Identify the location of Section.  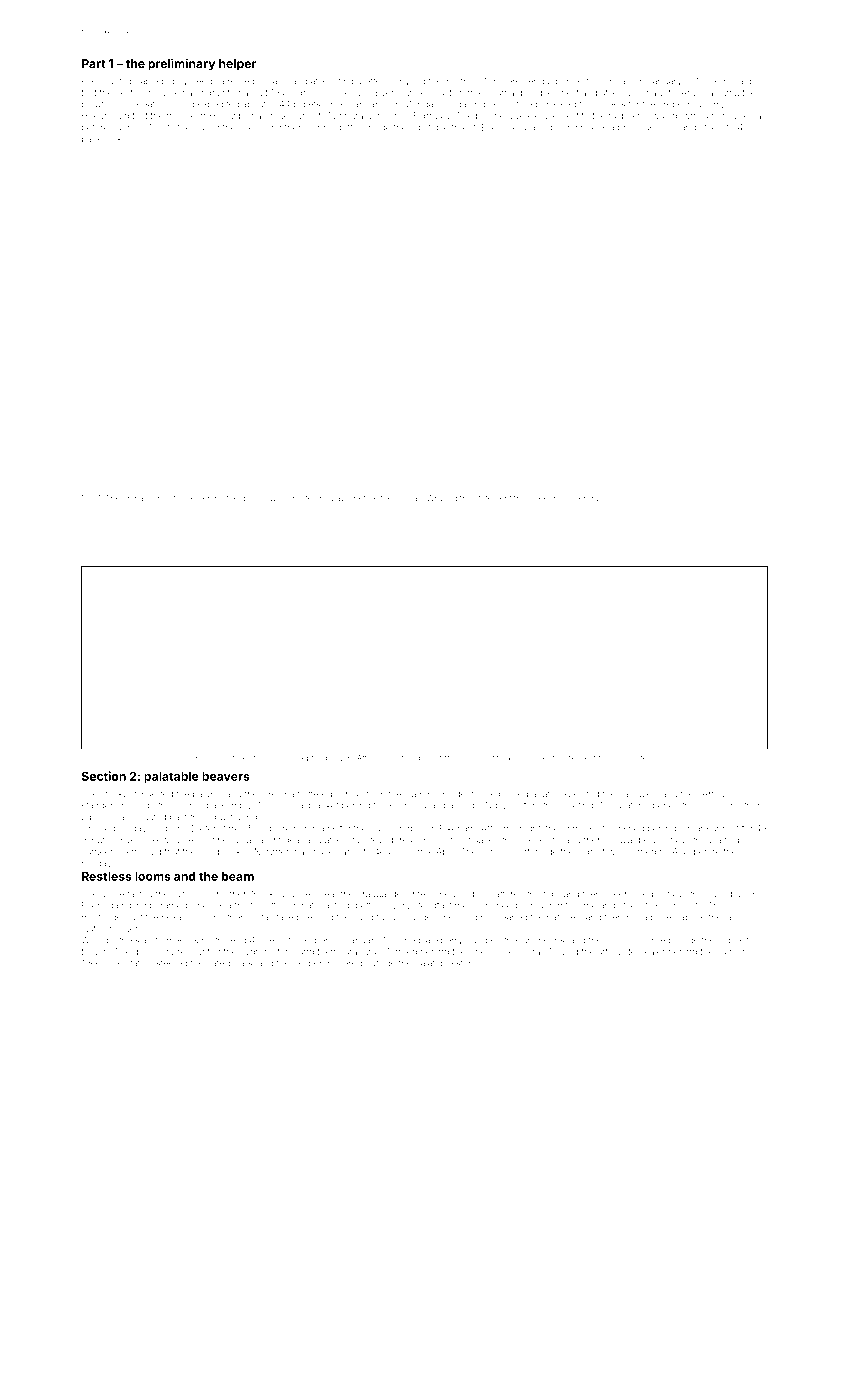
(104, 776).
